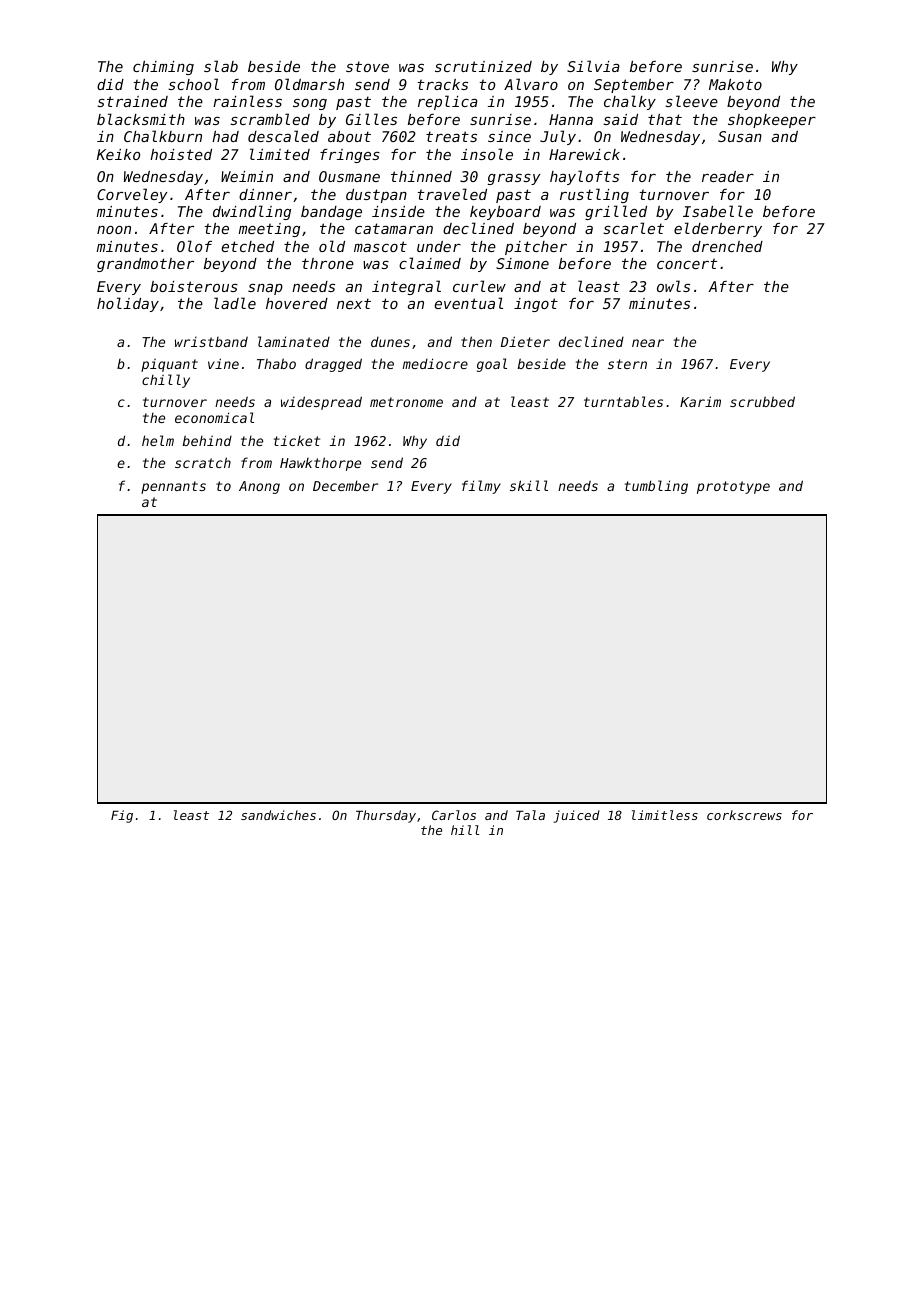  I want to click on limitless, so click(665, 815).
